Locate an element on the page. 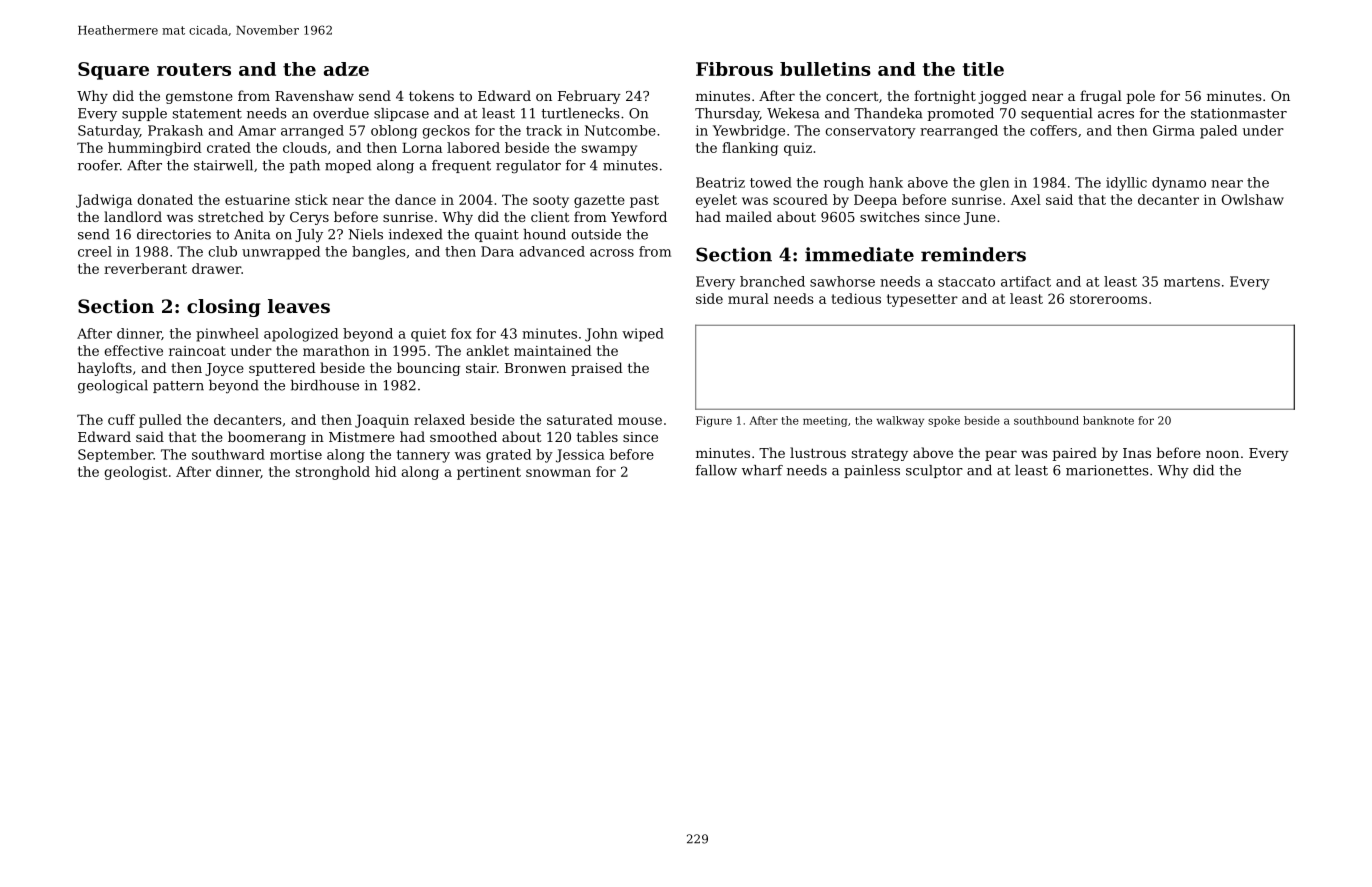  closing is located at coordinates (223, 308).
